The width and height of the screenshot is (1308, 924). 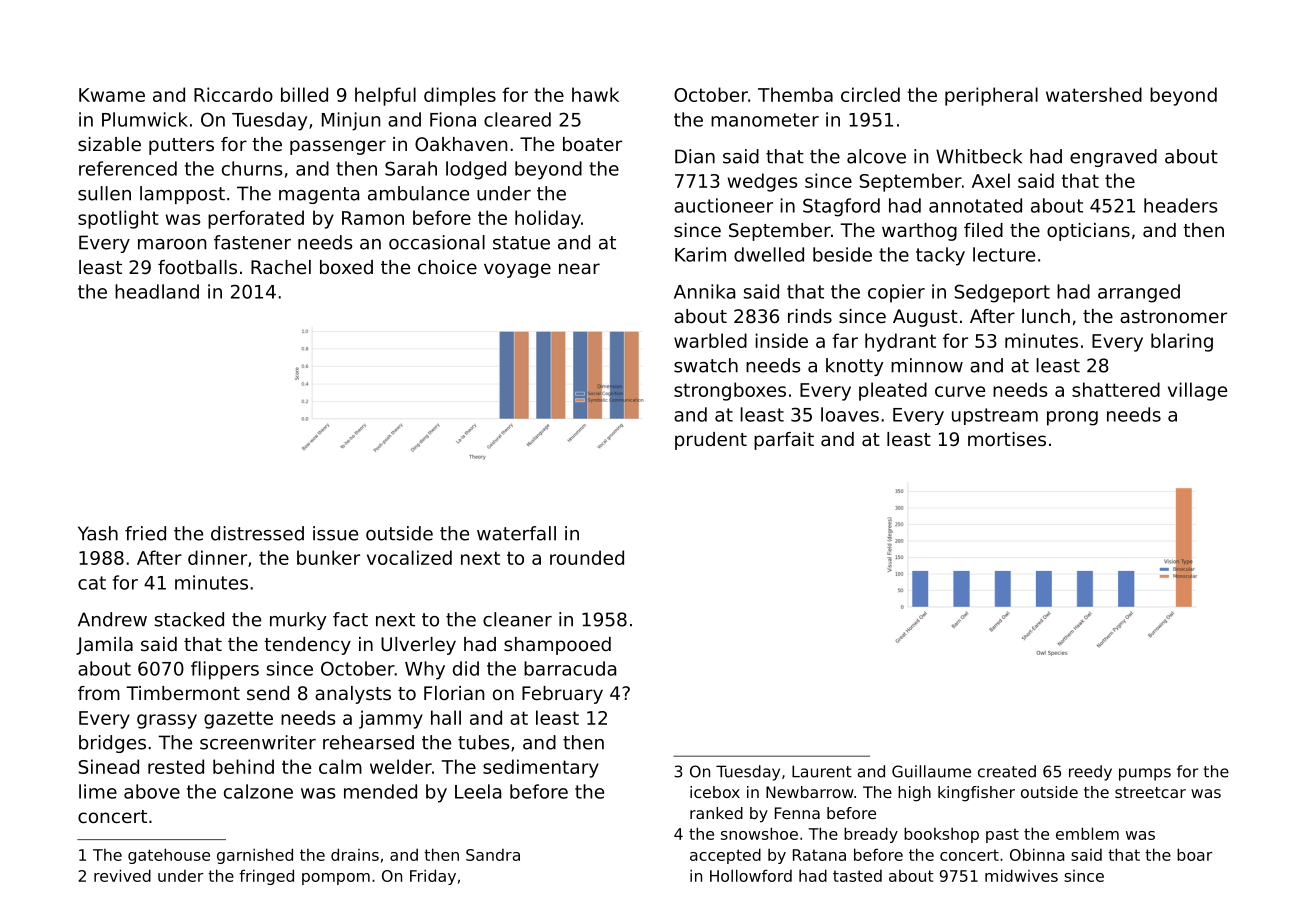 What do you see at coordinates (587, 557) in the screenshot?
I see `rounded` at bounding box center [587, 557].
